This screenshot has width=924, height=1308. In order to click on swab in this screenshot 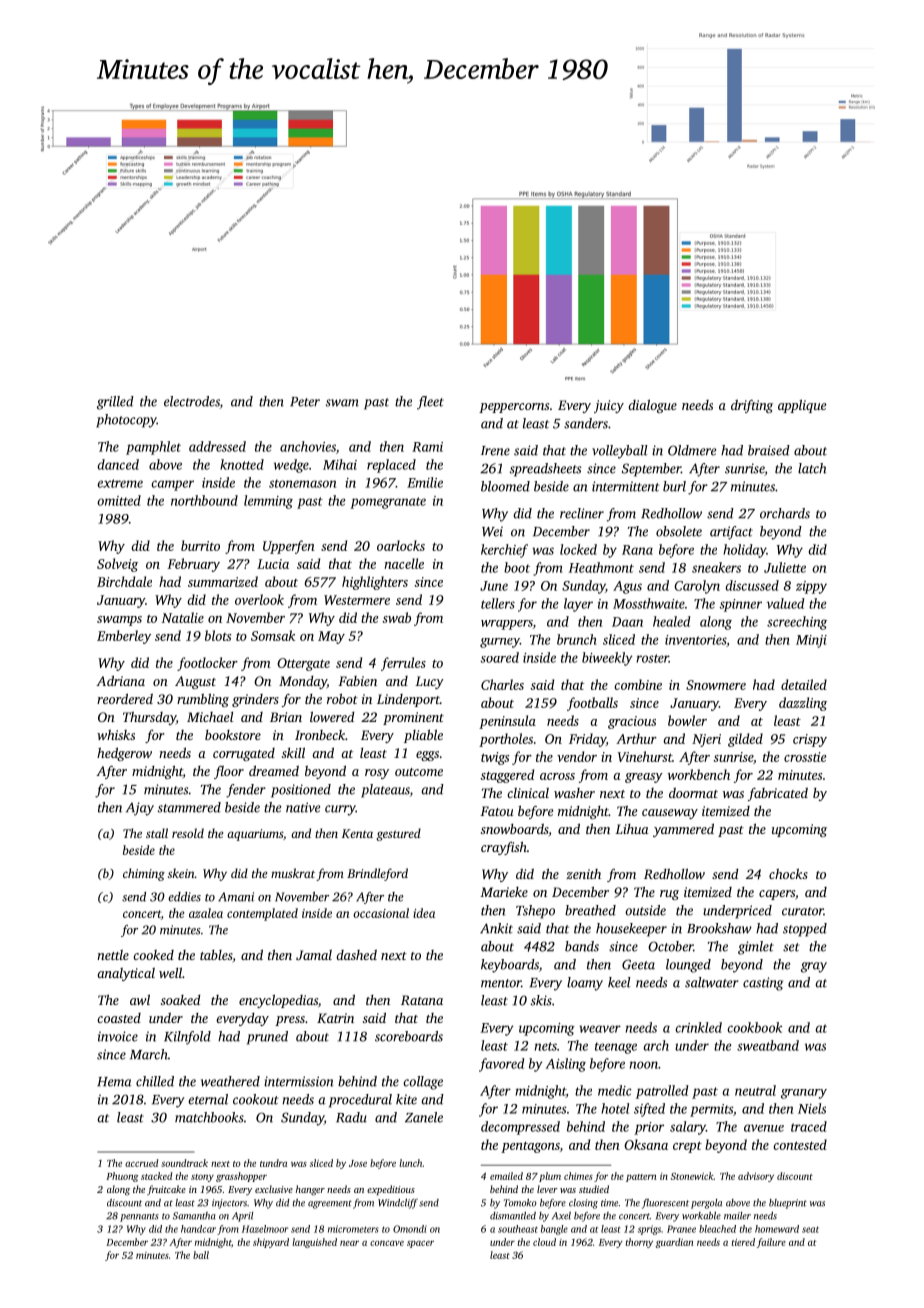, I will do `click(396, 617)`.
